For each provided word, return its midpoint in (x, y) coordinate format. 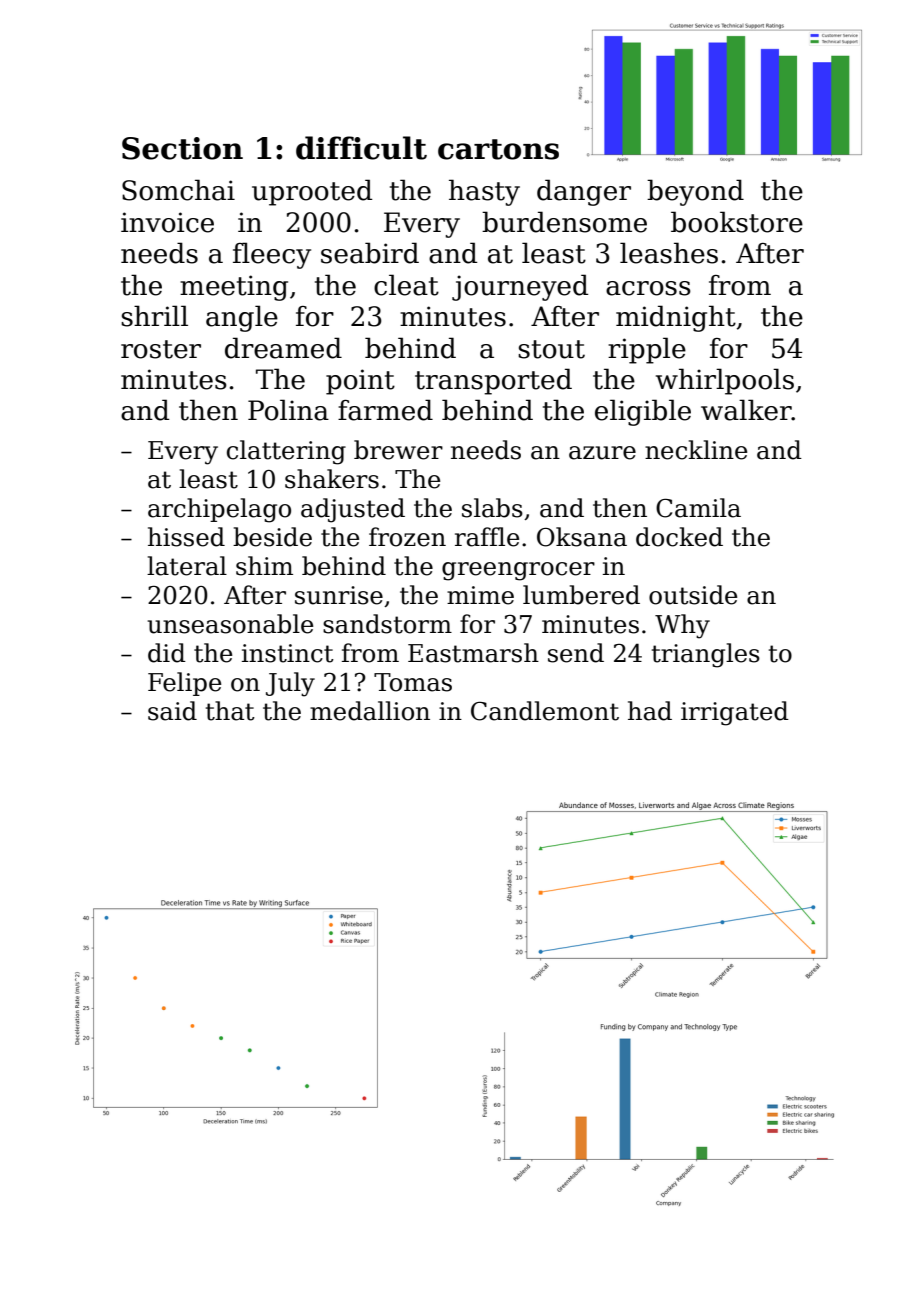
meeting (234, 288)
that (230, 711)
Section (182, 148)
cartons (498, 149)
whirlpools (725, 381)
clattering (286, 452)
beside (272, 537)
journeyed (520, 287)
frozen (407, 537)
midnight (676, 318)
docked (679, 537)
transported (493, 381)
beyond (695, 192)
